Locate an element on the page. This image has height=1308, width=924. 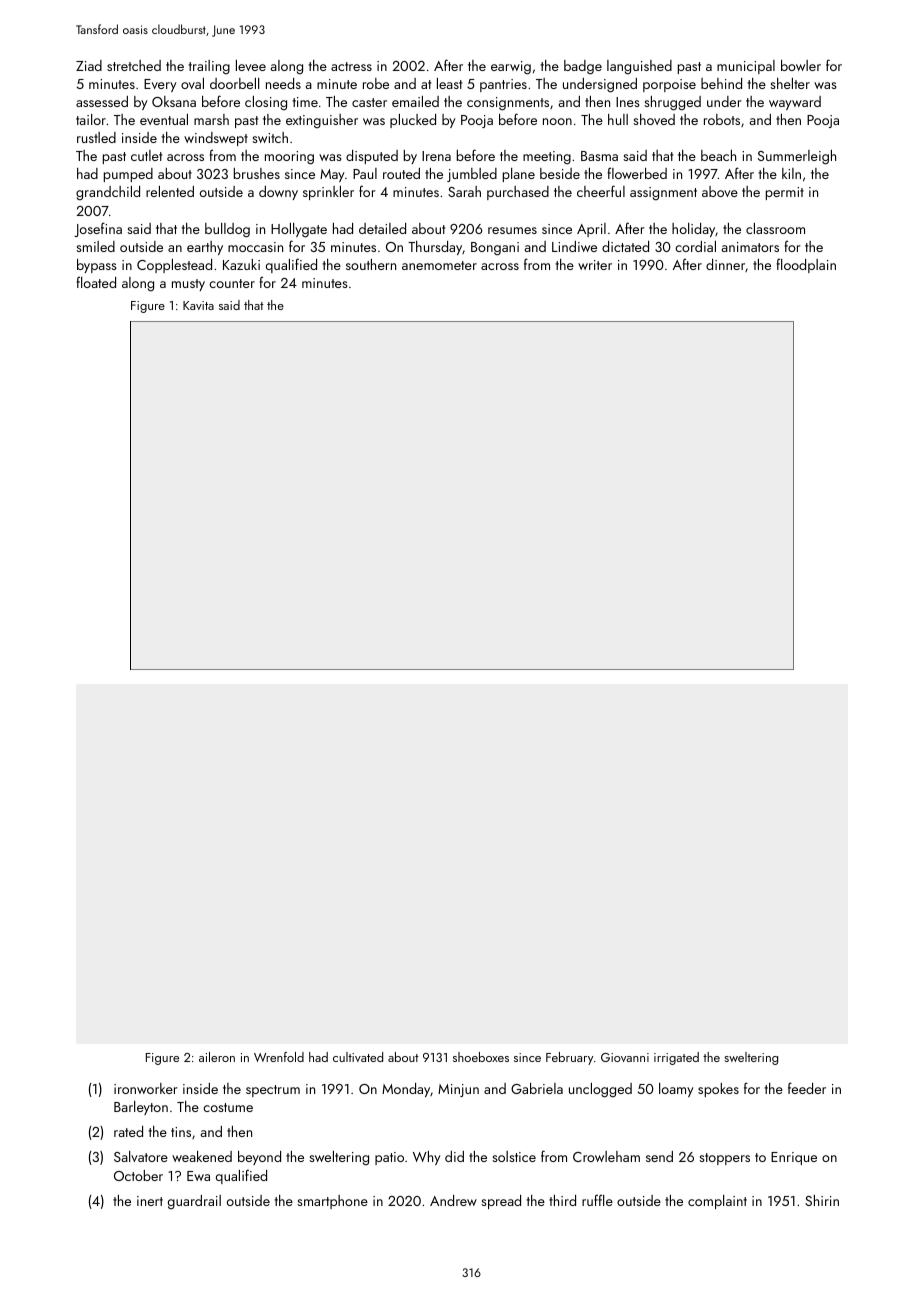
bowler is located at coordinates (801, 65).
